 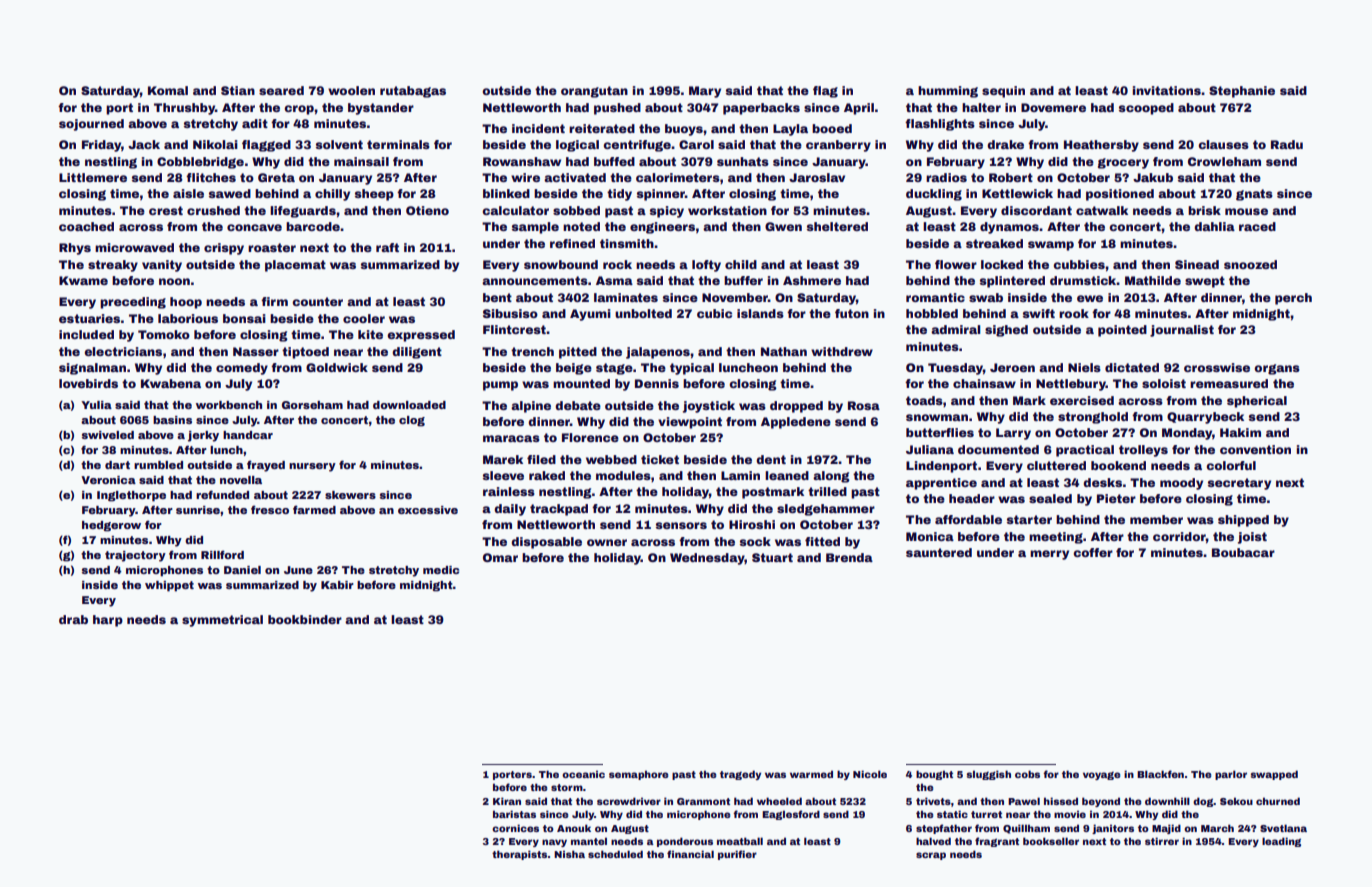 What do you see at coordinates (583, 774) in the screenshot?
I see `oceanic` at bounding box center [583, 774].
